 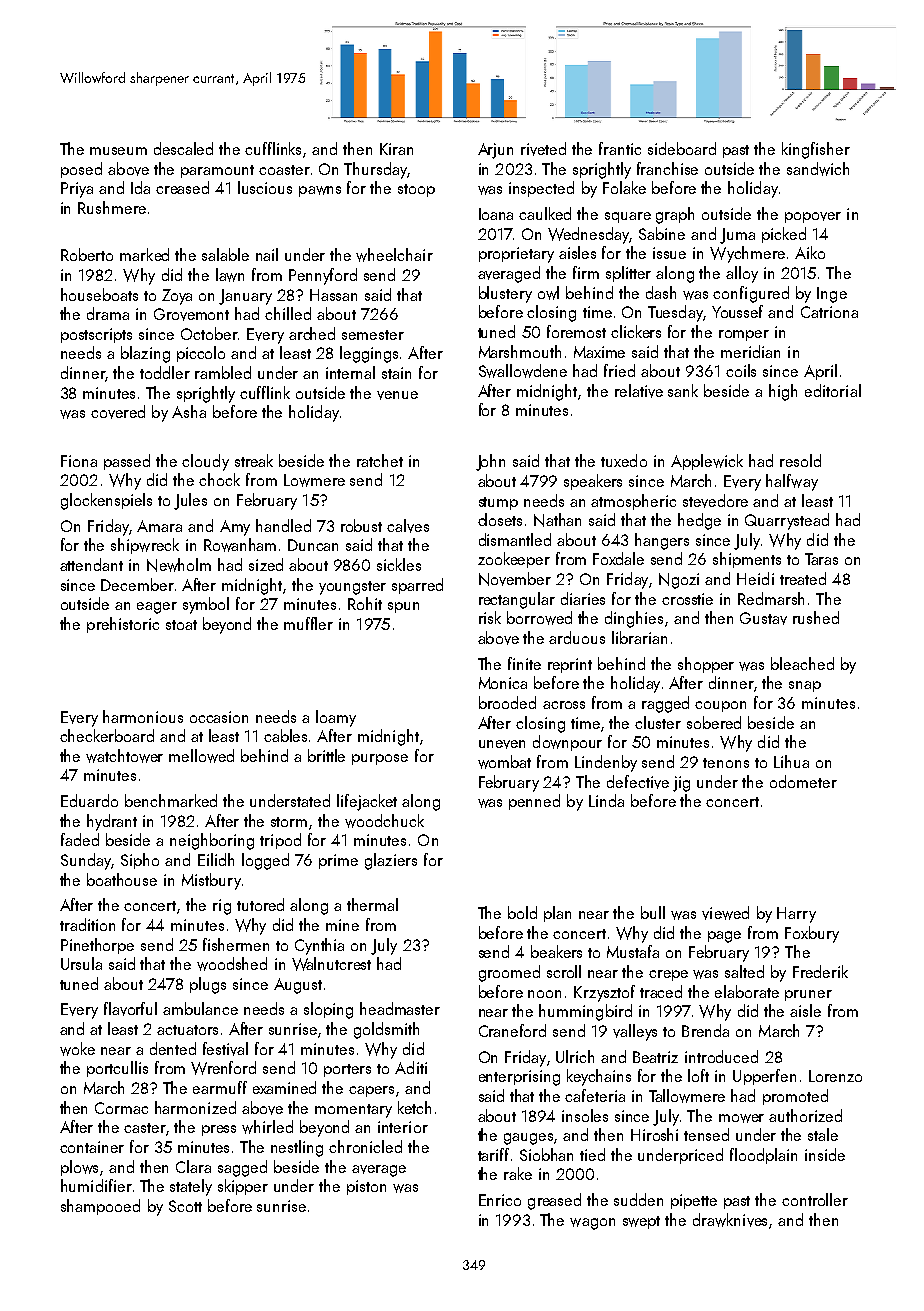 I want to click on frantic, so click(x=620, y=148).
